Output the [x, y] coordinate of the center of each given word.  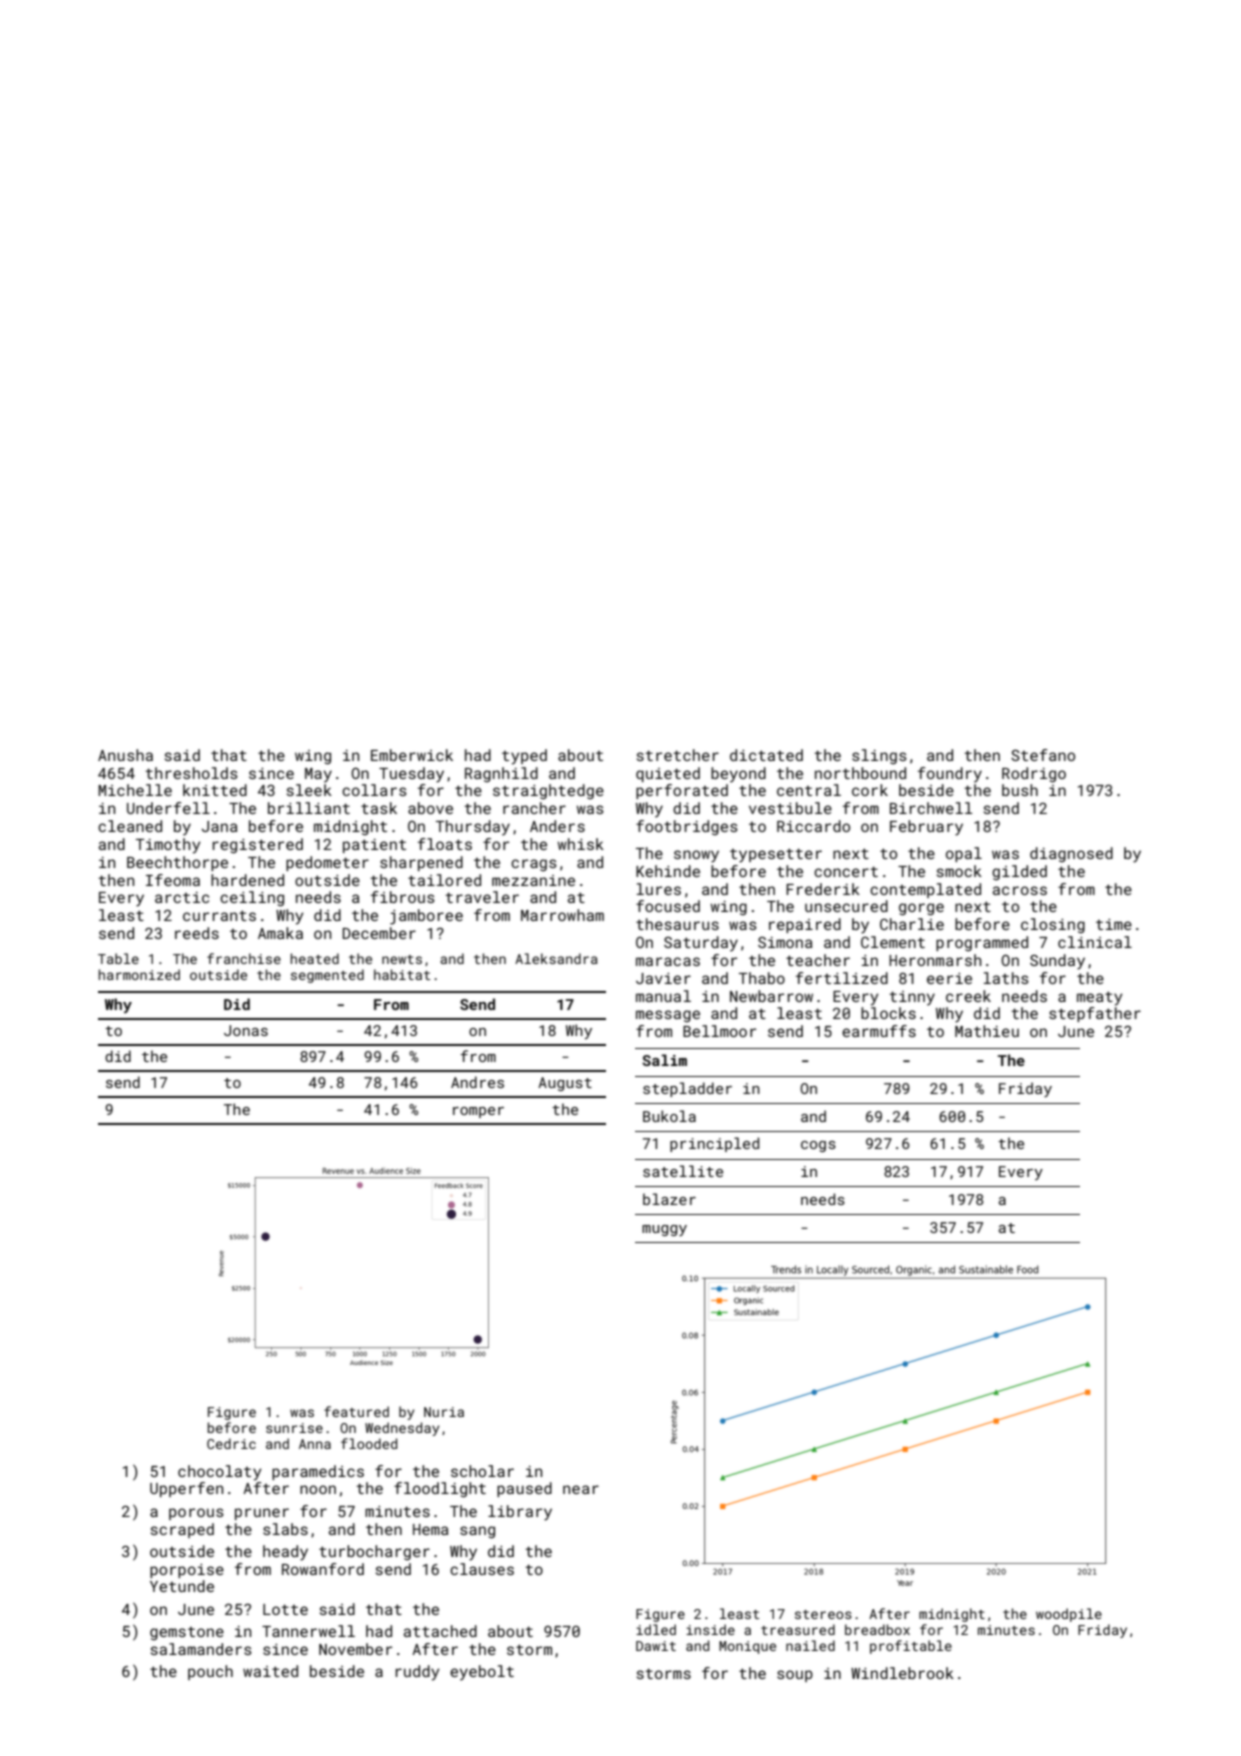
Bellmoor [719, 1031]
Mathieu [987, 1031]
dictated [766, 755]
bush [1020, 790]
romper [478, 1112]
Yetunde [182, 1586]
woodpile [1069, 1615]
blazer [669, 1199]
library [520, 1513]
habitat [402, 974]
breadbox [877, 1629]
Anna [315, 1444]
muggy [664, 1230]
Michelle [135, 790]
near [581, 1489]
